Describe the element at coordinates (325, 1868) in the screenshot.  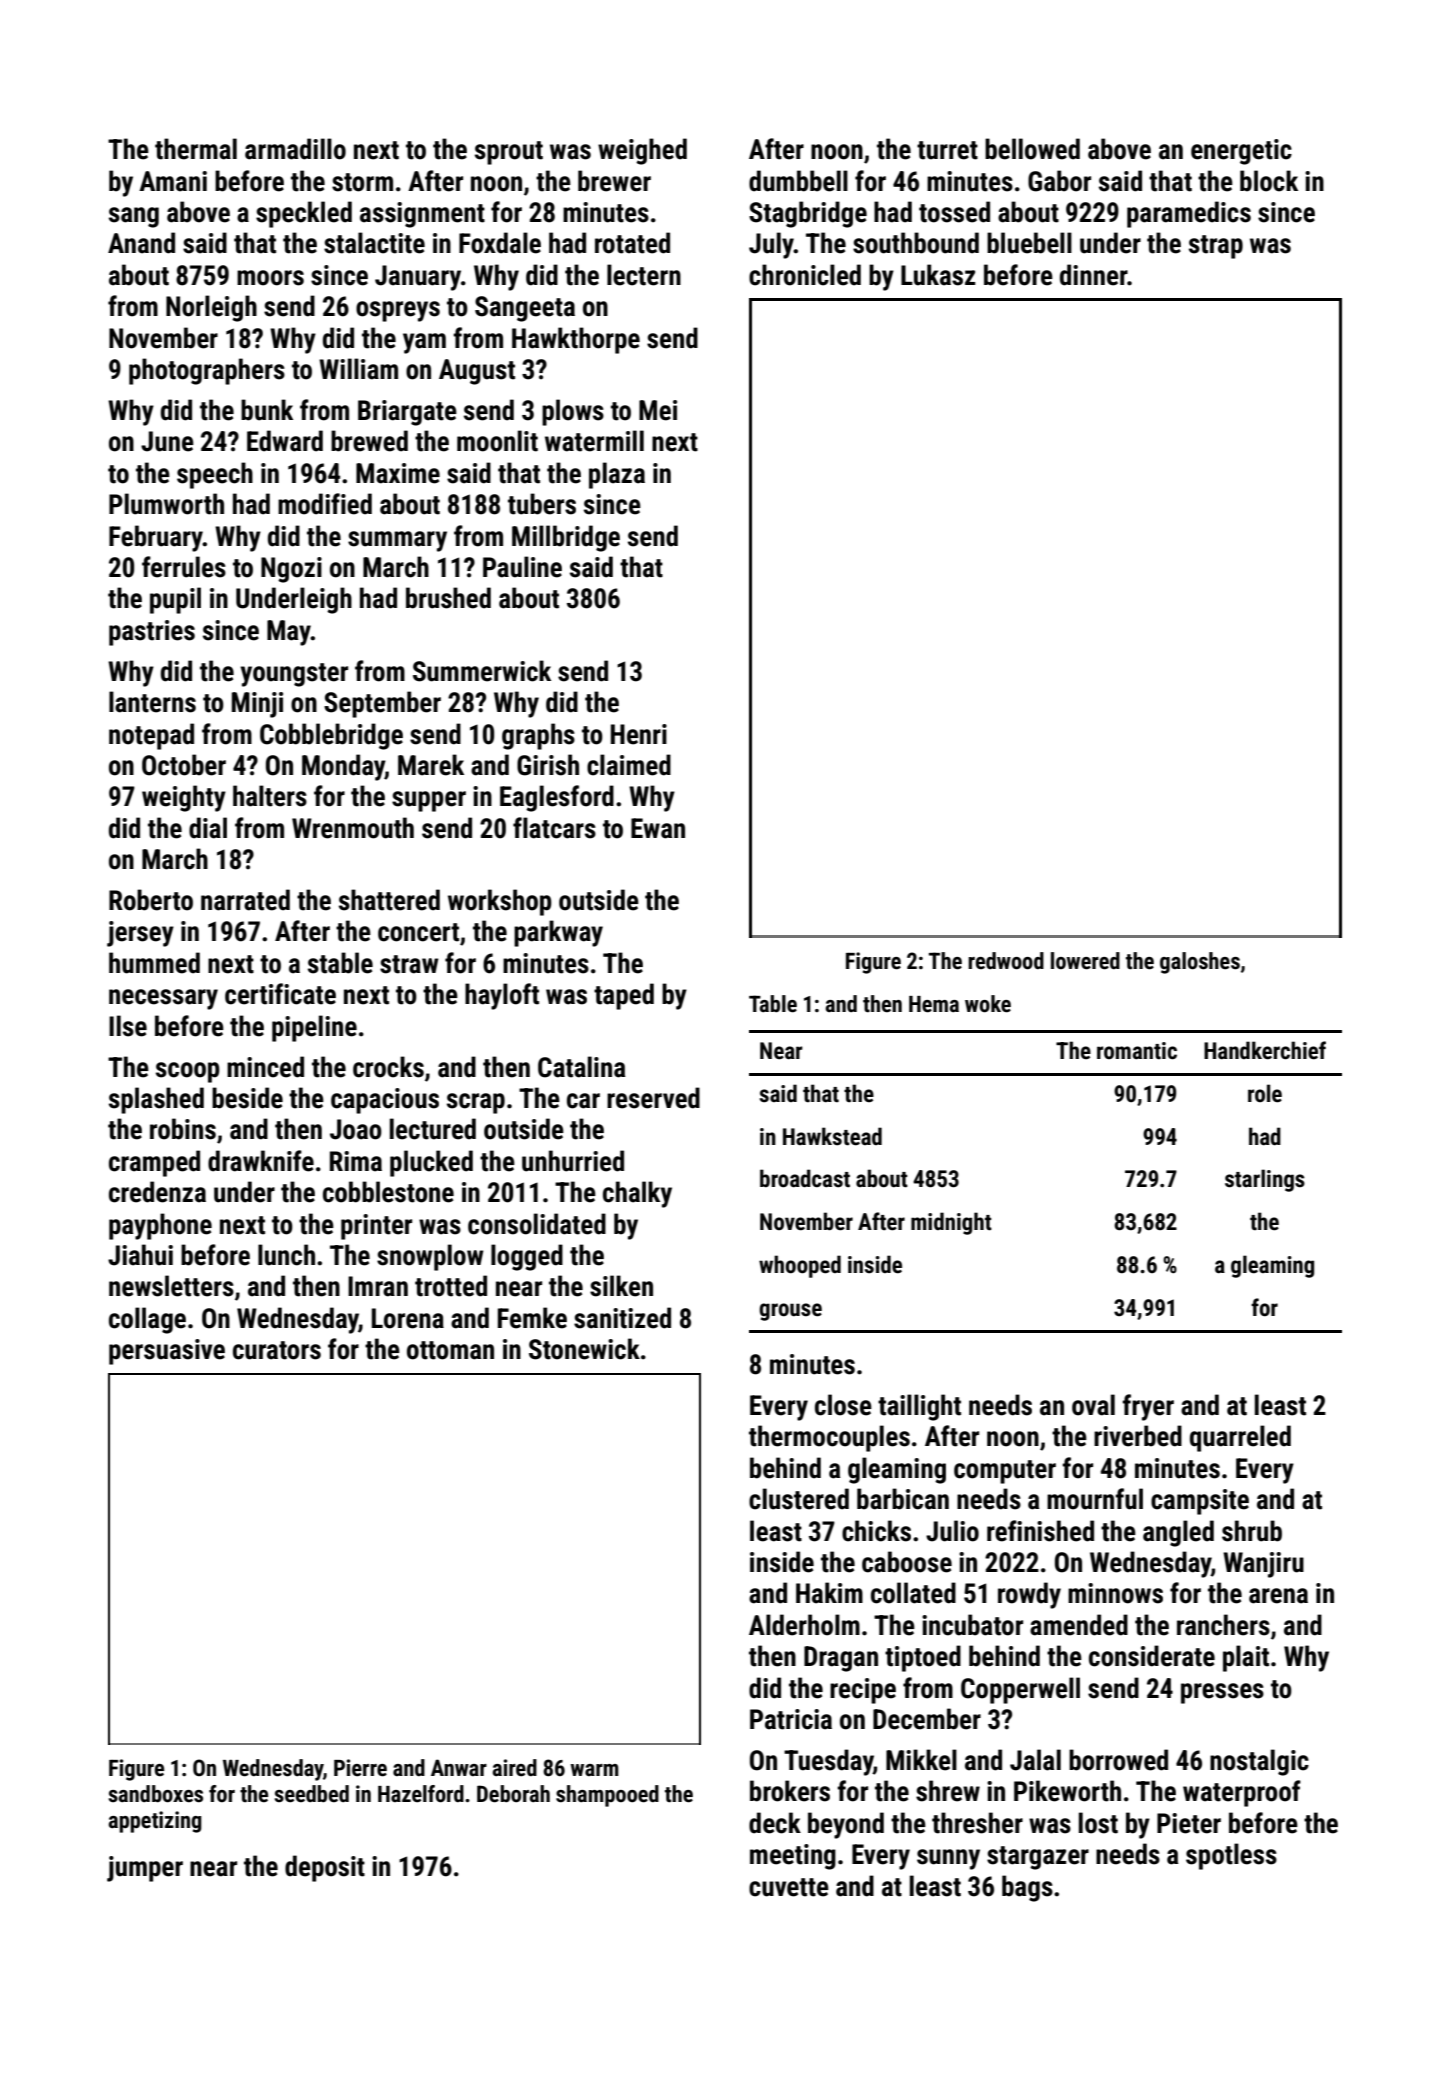
I see `deposit` at that location.
